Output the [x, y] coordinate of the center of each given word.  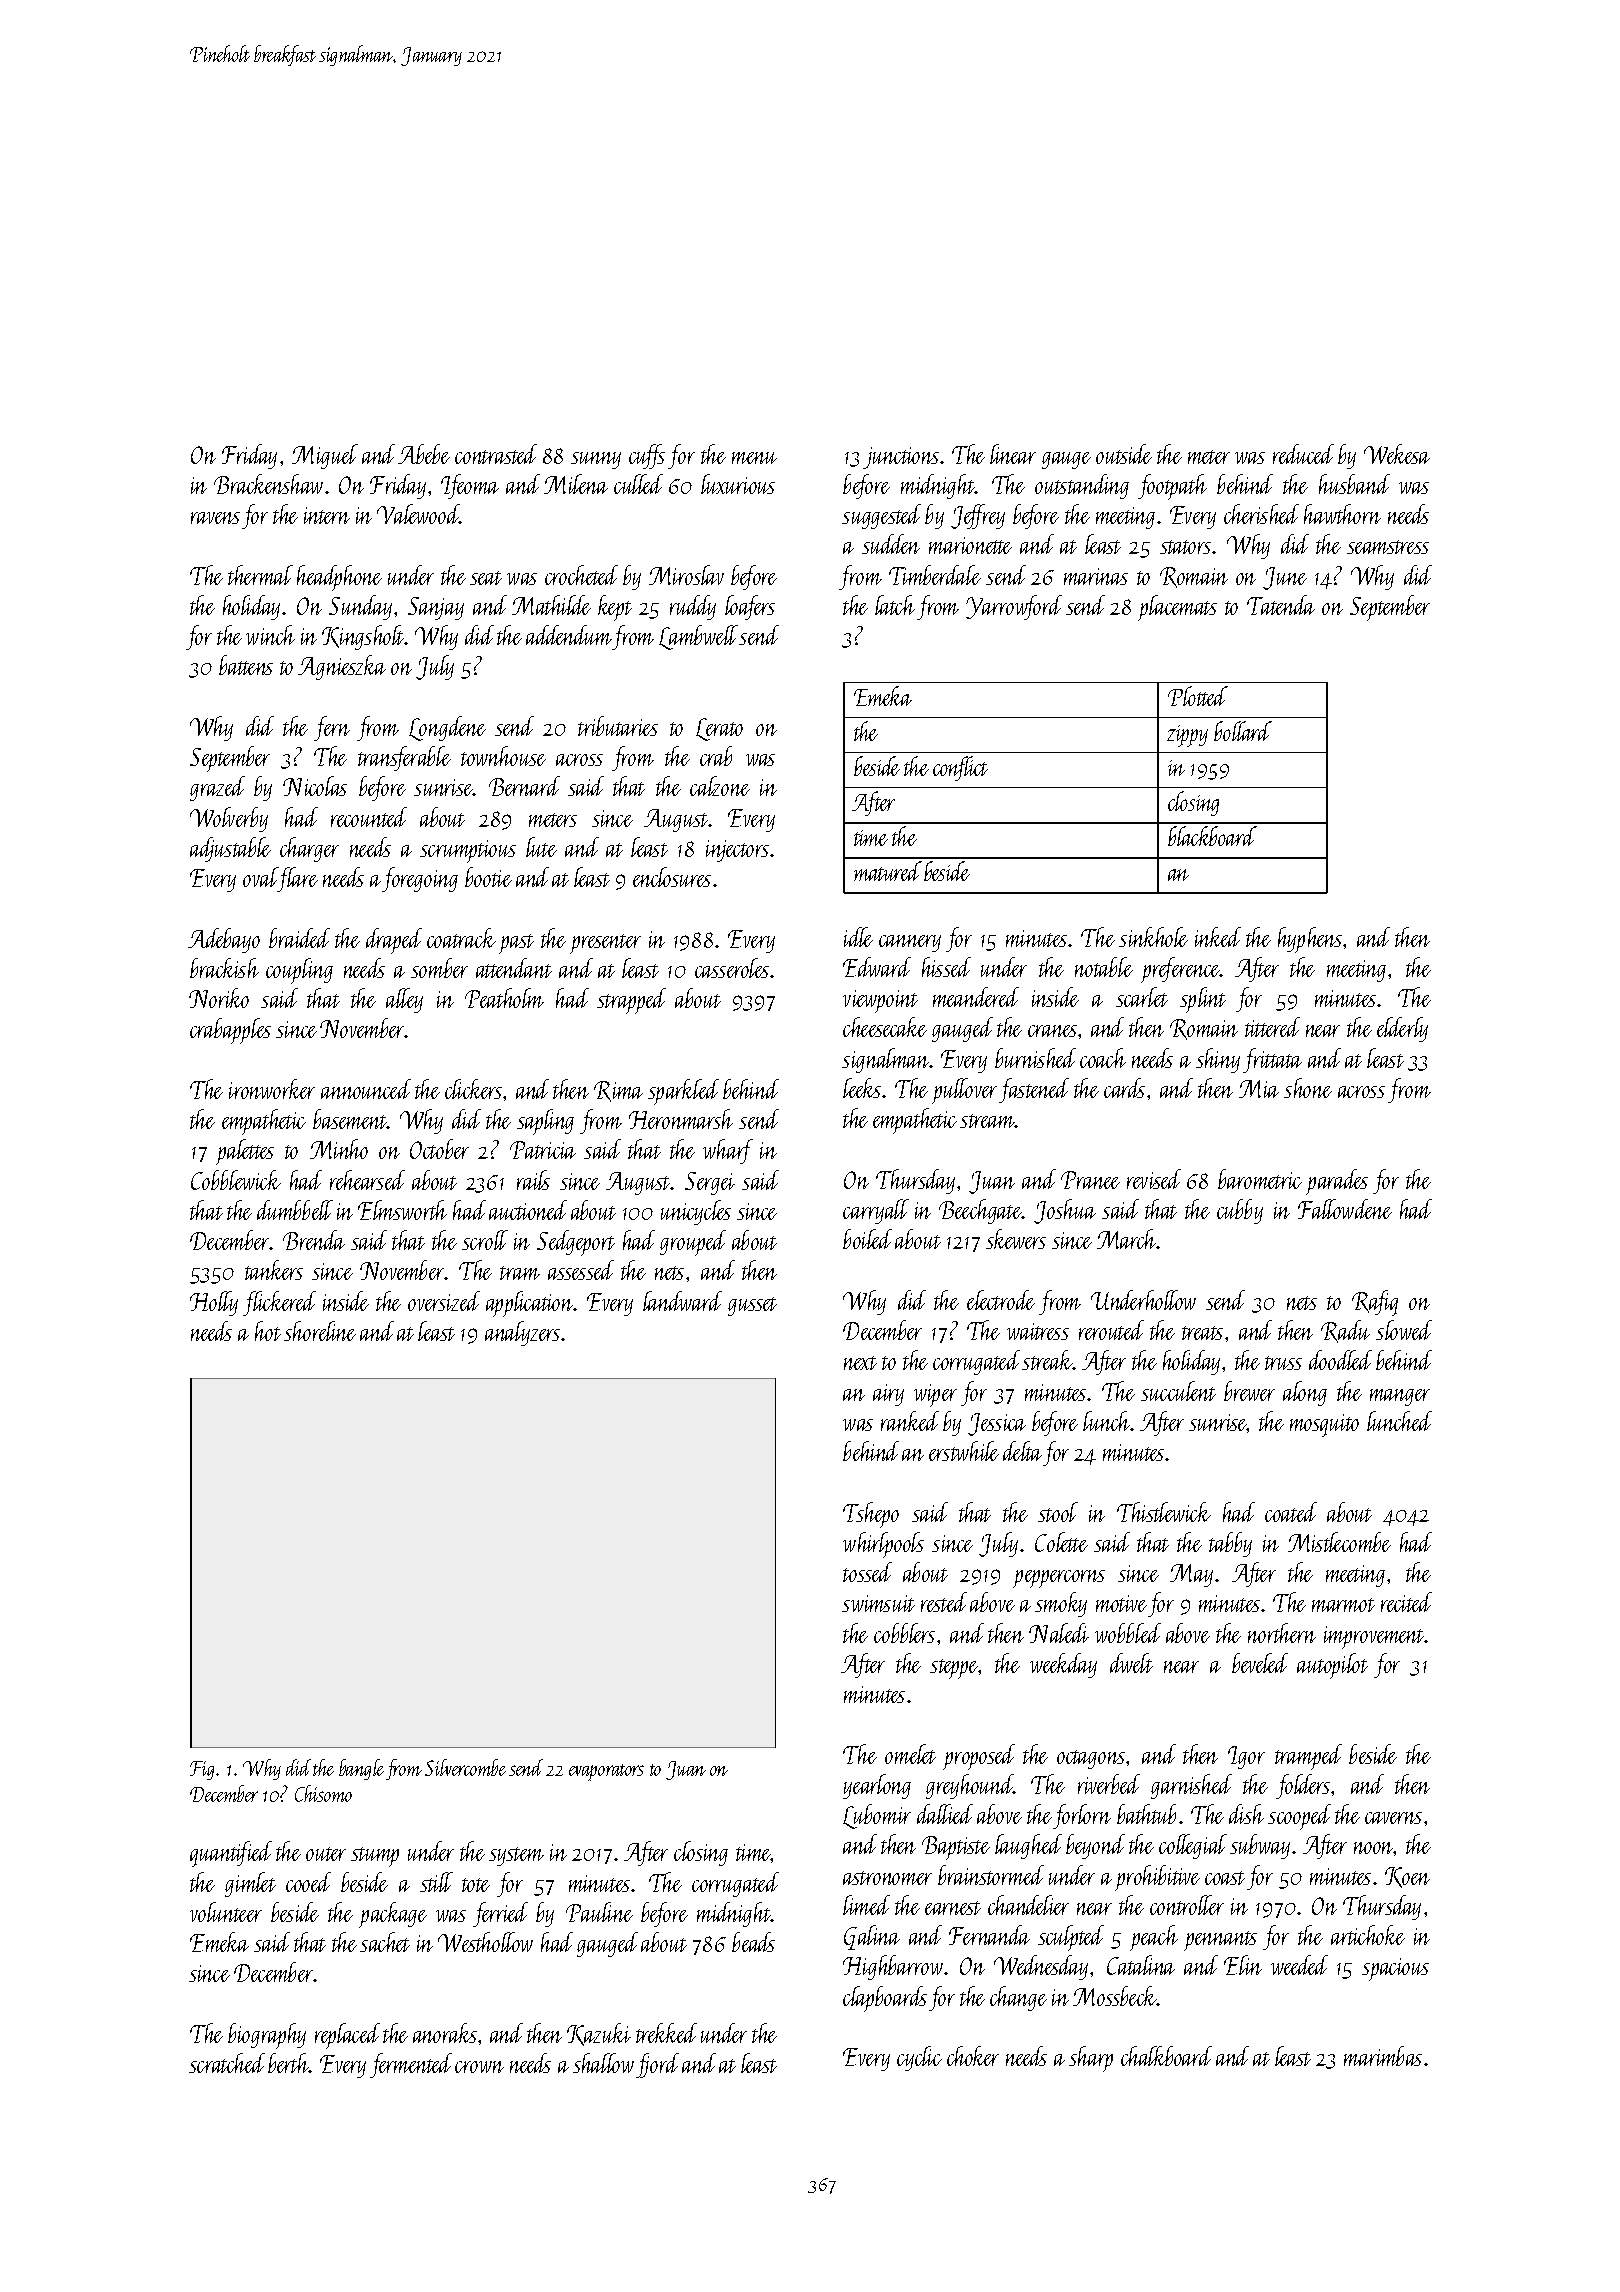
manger [1400, 1397]
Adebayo [224, 940]
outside [1124, 454]
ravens [215, 518]
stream [988, 1121]
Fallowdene [1345, 1209]
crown [479, 2067]
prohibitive [1157, 1878]
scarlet [1142, 997]
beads [753, 1942]
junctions [901, 458]
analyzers [522, 1333]
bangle [361, 1769]
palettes [245, 1152]
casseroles [732, 968]
